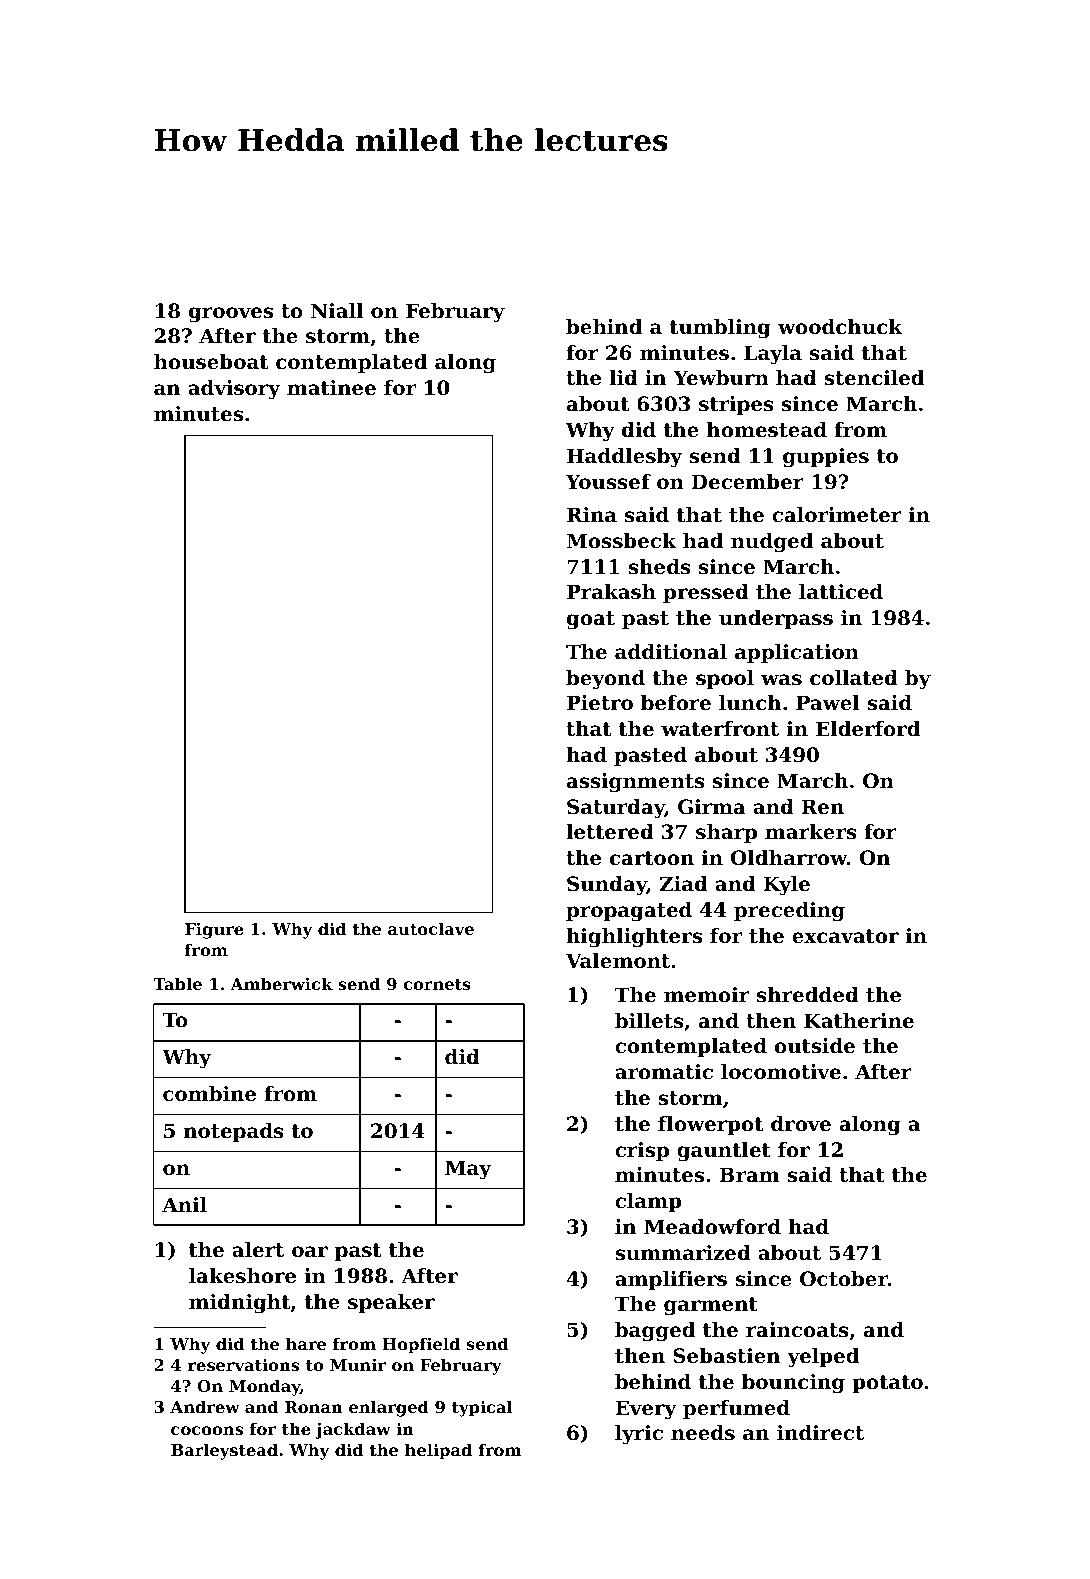  I want to click on Haddlesby, so click(624, 458).
